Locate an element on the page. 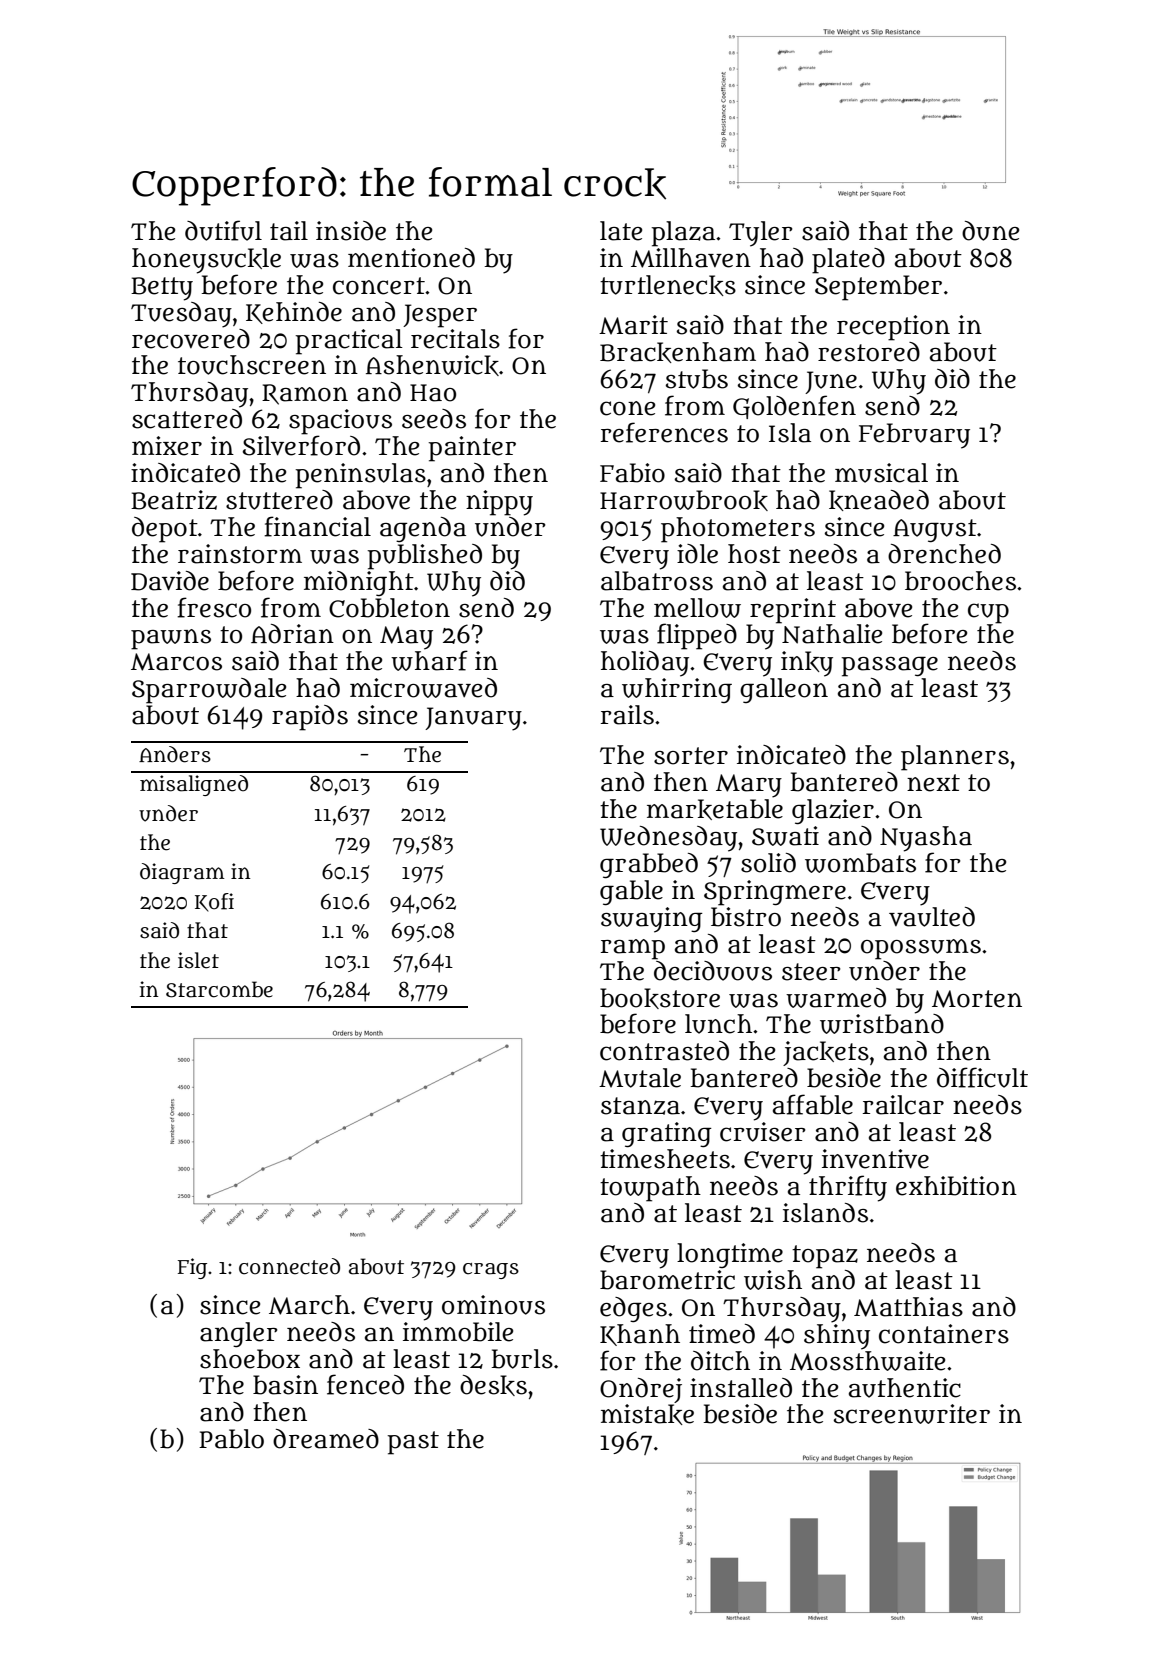  rapids is located at coordinates (310, 718).
